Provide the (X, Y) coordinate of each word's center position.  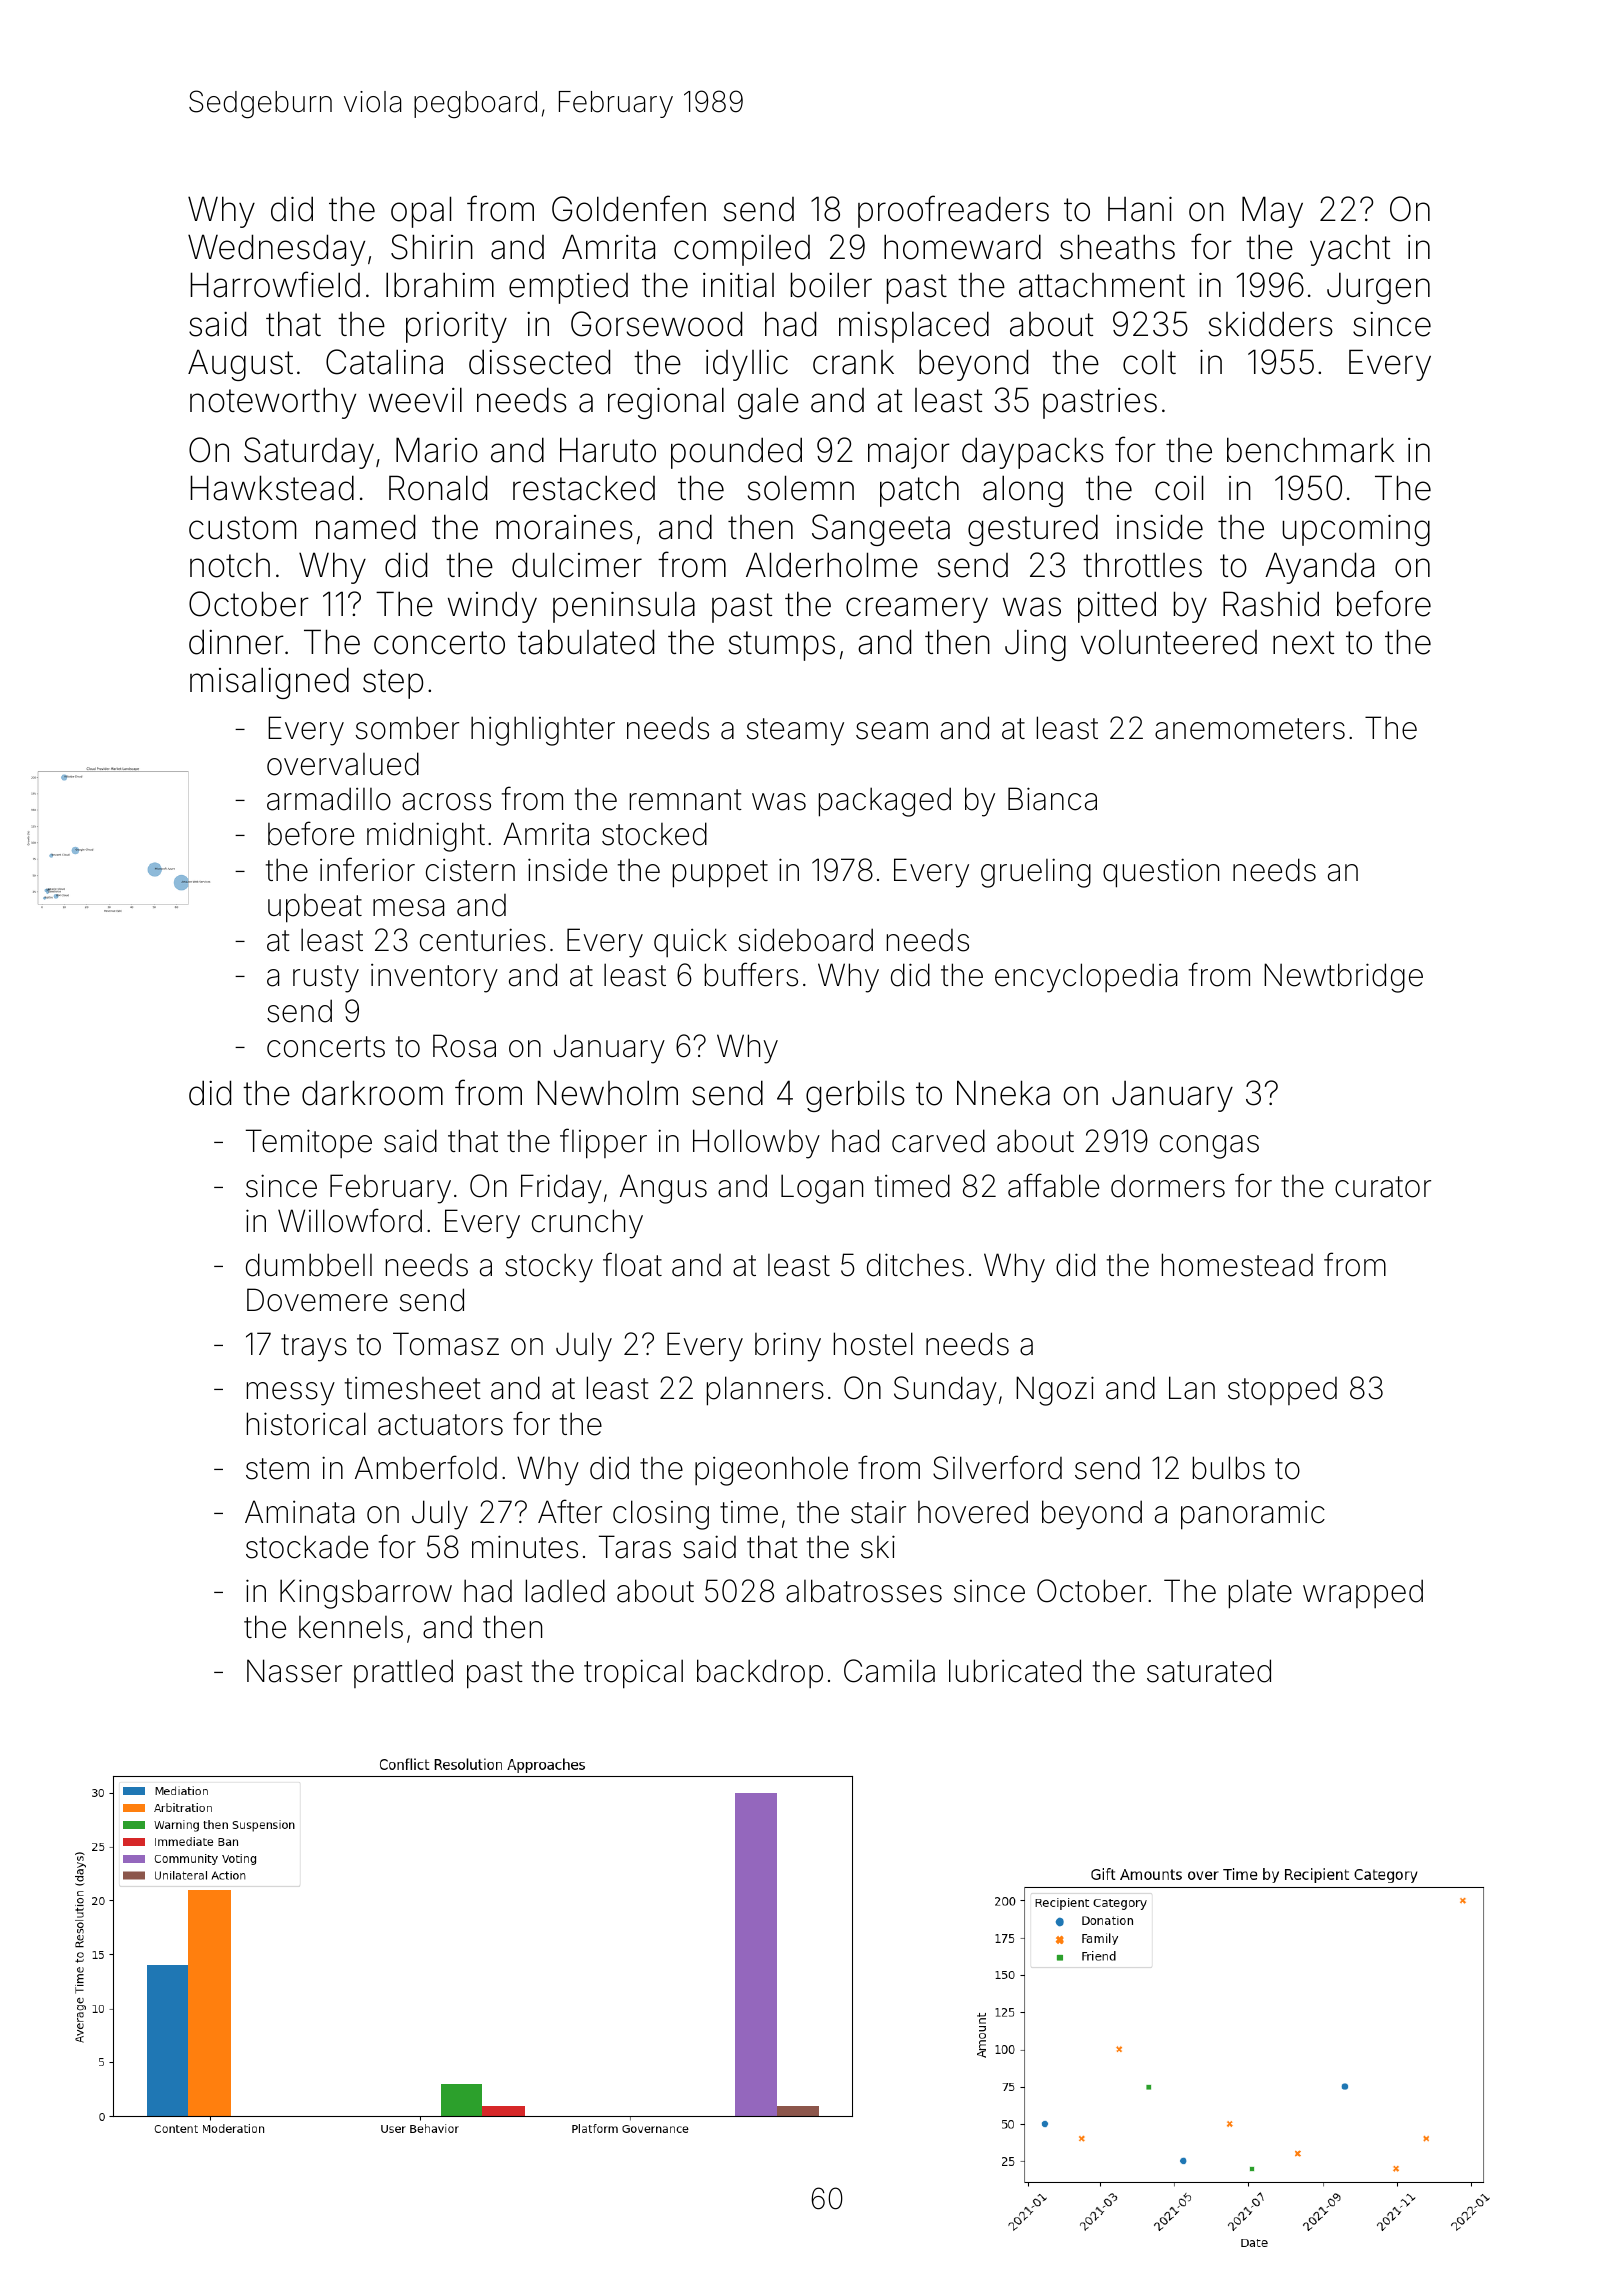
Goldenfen (629, 208)
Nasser (294, 1671)
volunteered (1169, 642)
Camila (889, 1671)
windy (492, 607)
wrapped (1363, 1593)
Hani (1140, 209)
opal (421, 212)
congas (1209, 1147)
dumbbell (309, 1265)
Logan (822, 1189)
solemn (801, 488)
